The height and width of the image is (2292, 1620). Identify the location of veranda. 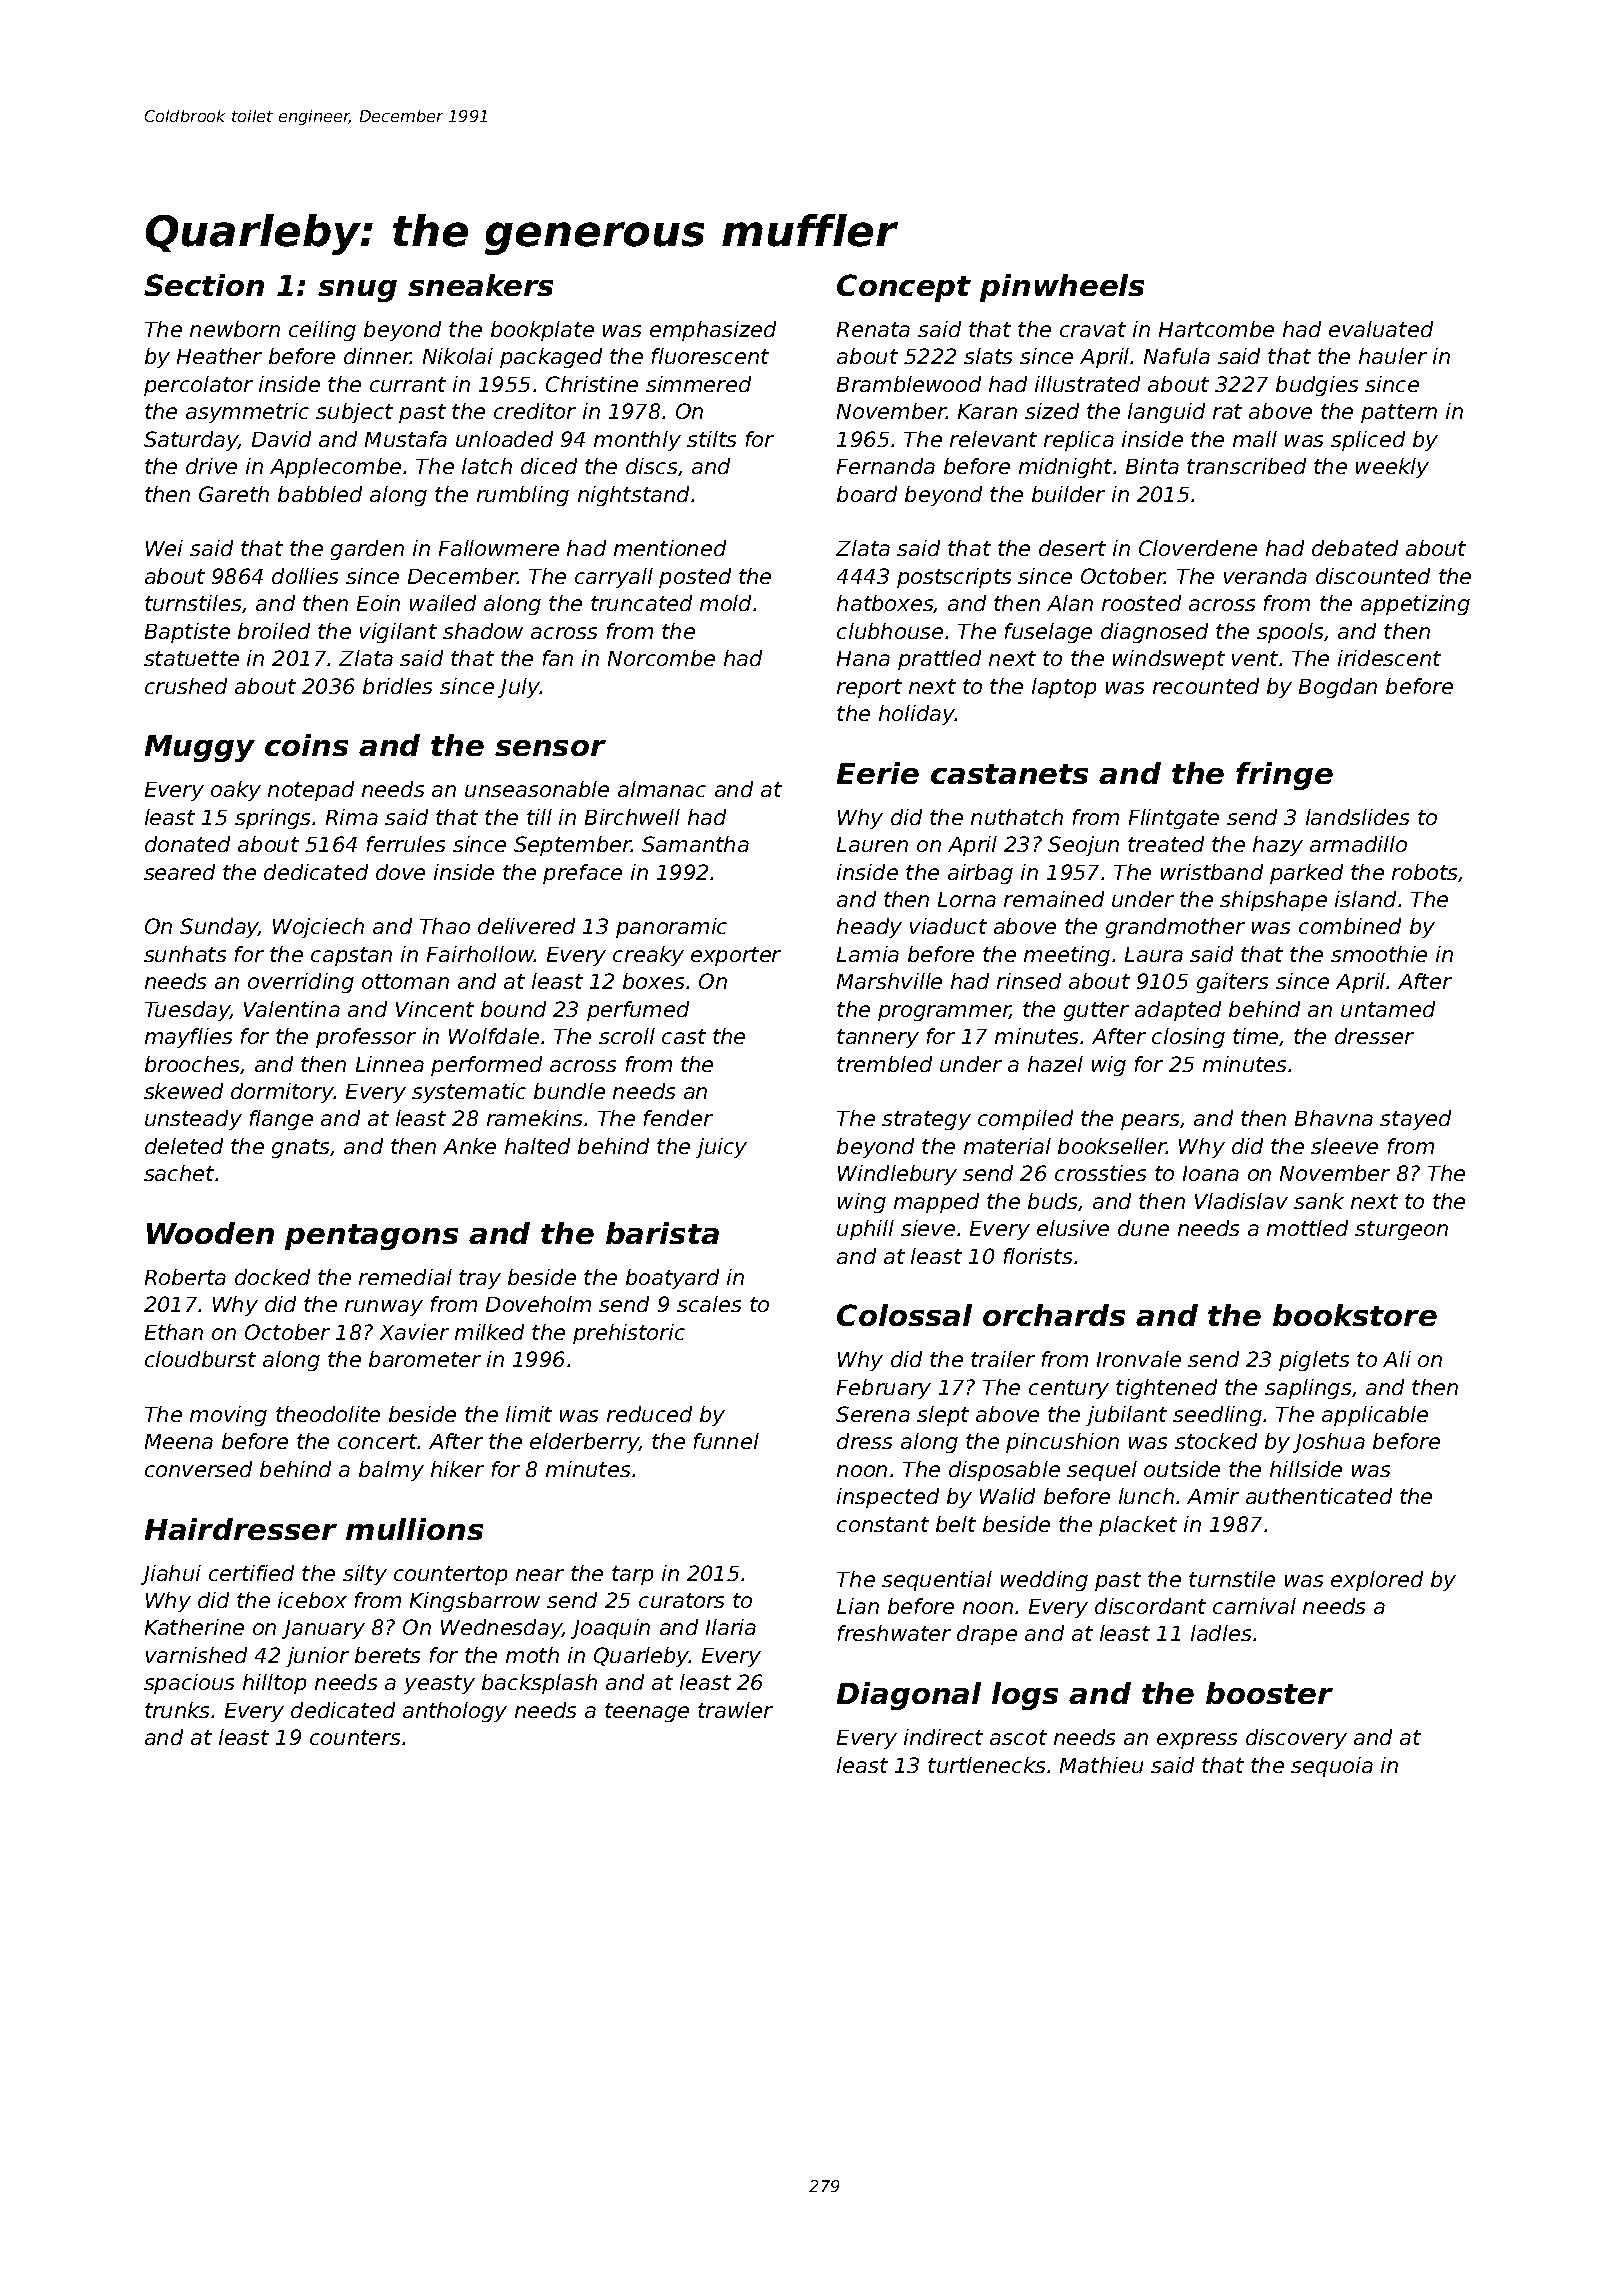
(1265, 576).
